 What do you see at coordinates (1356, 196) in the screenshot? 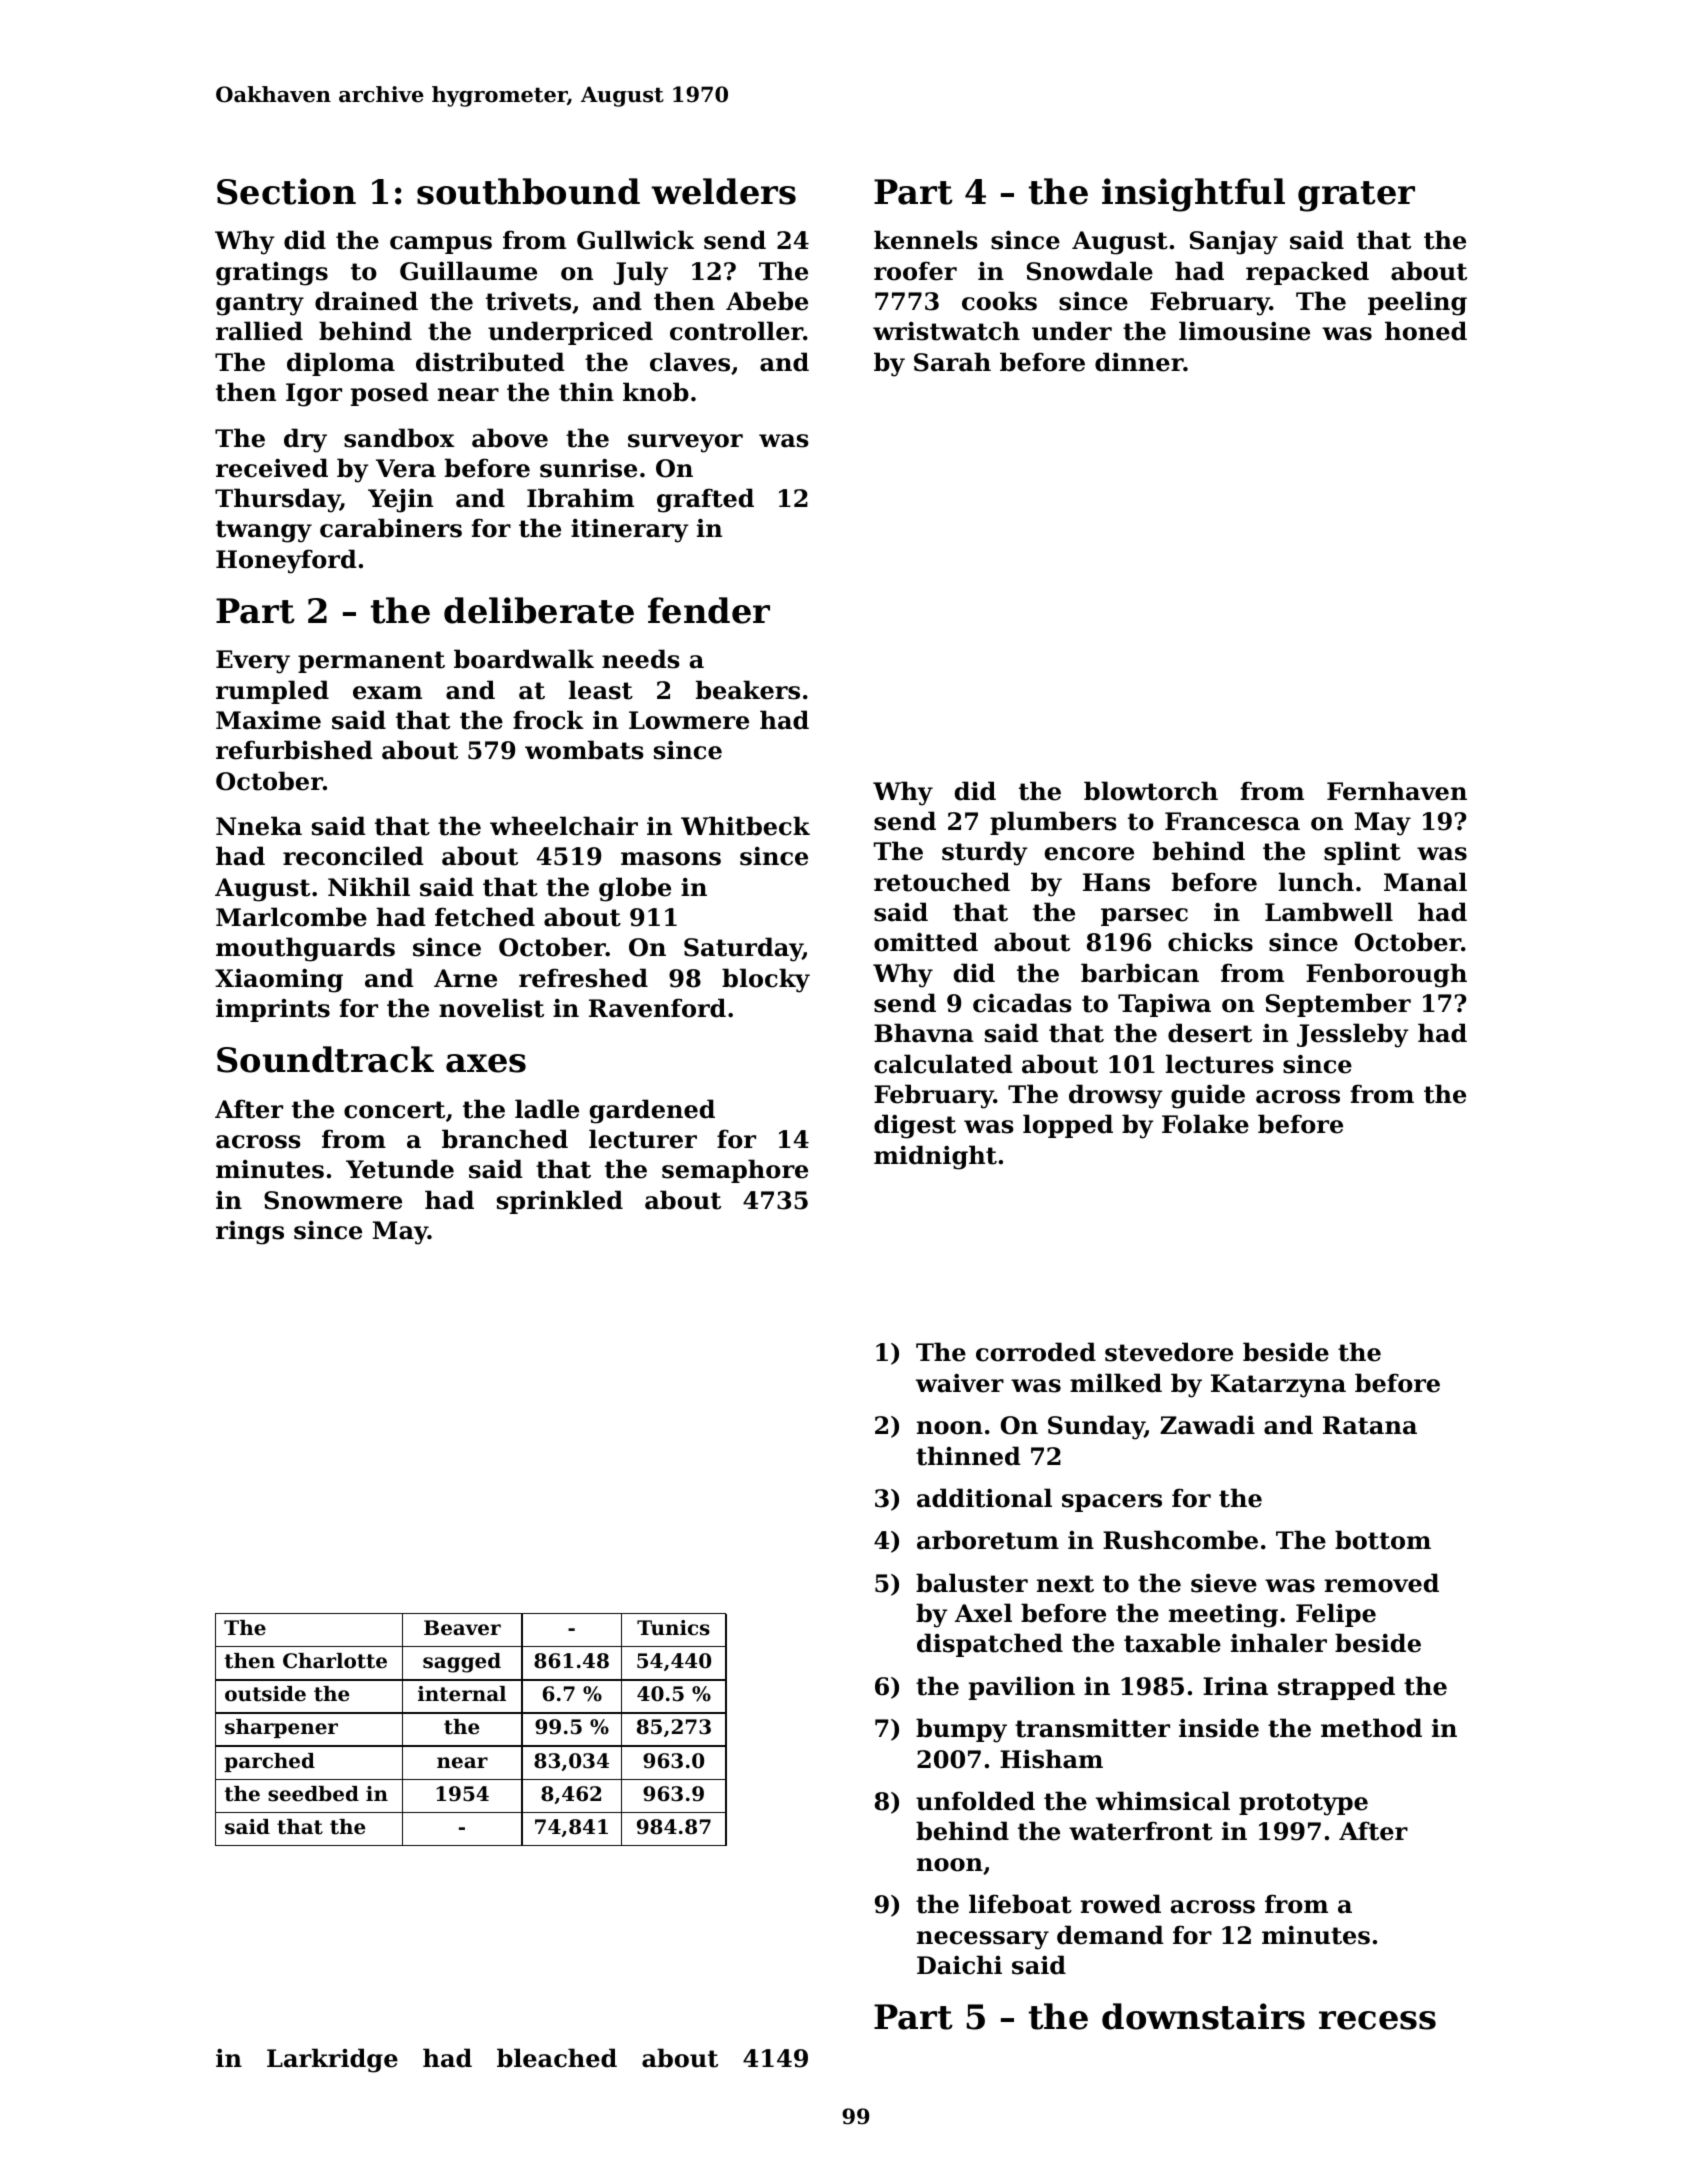
I see `grater` at bounding box center [1356, 196].
